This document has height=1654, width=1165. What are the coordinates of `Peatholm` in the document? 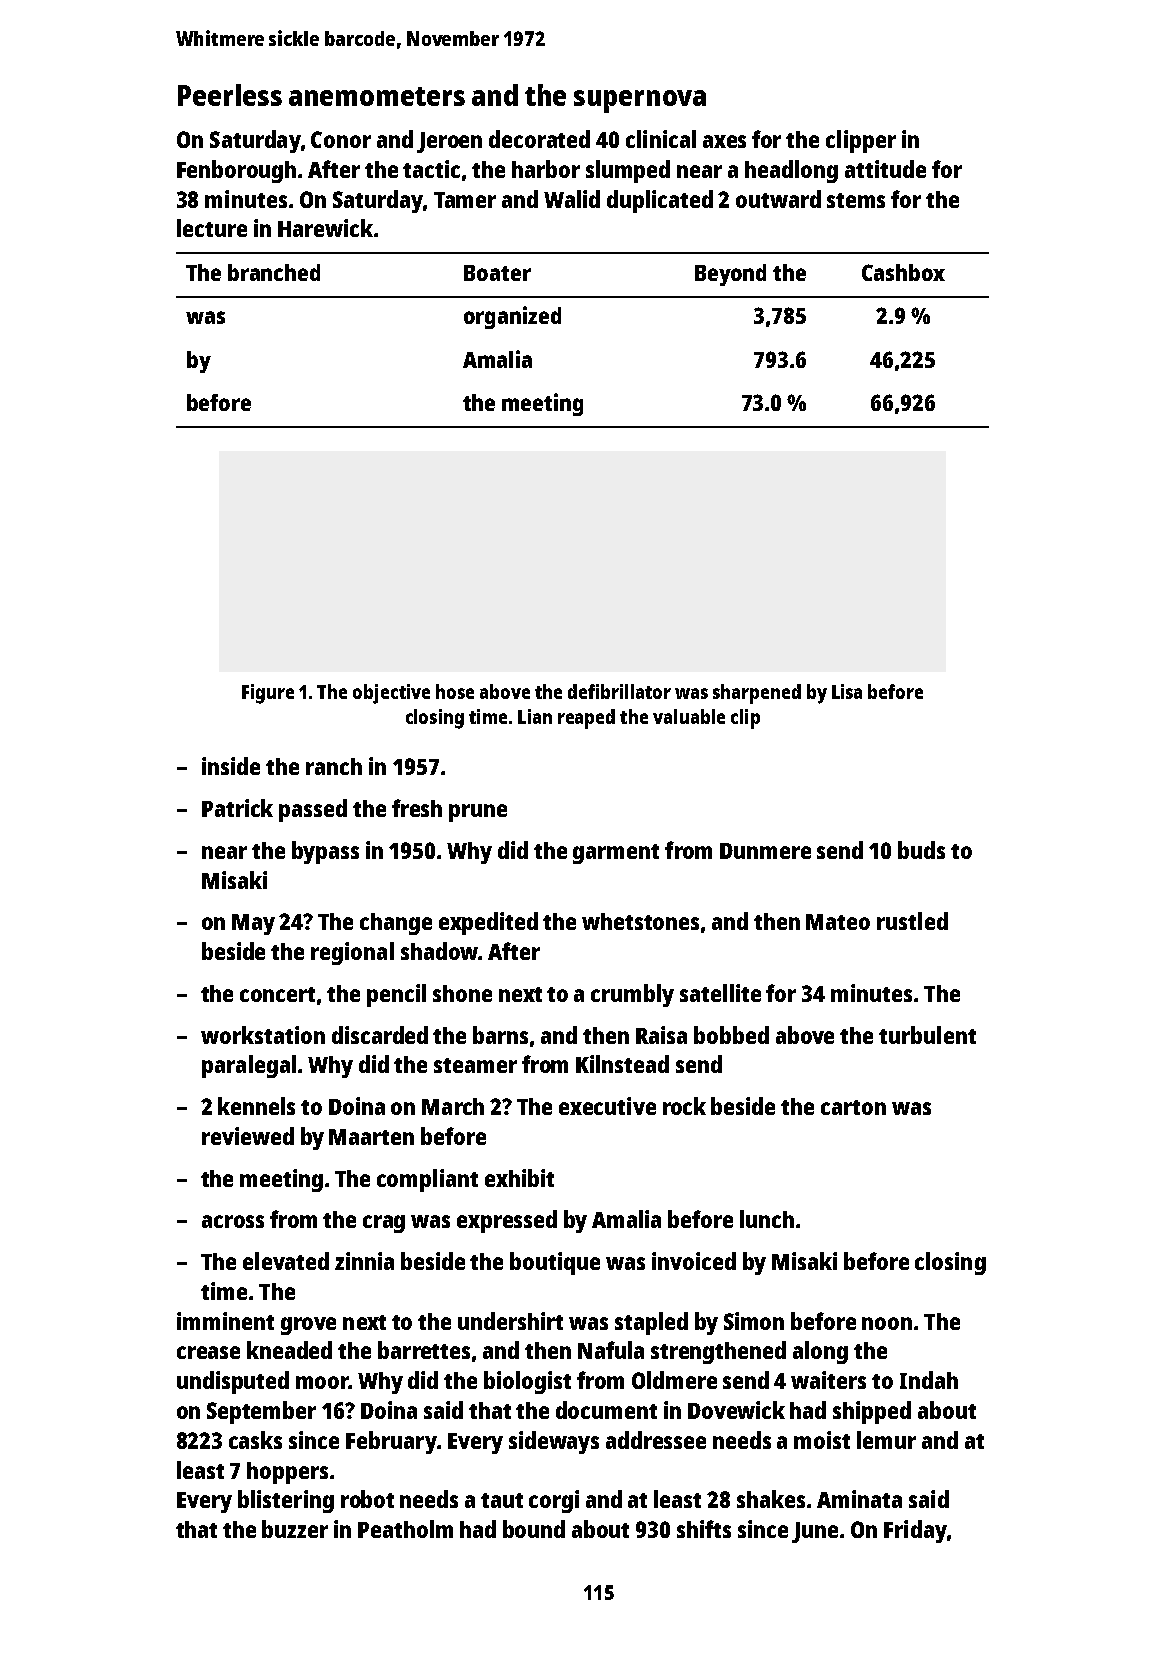 It's located at (405, 1529).
